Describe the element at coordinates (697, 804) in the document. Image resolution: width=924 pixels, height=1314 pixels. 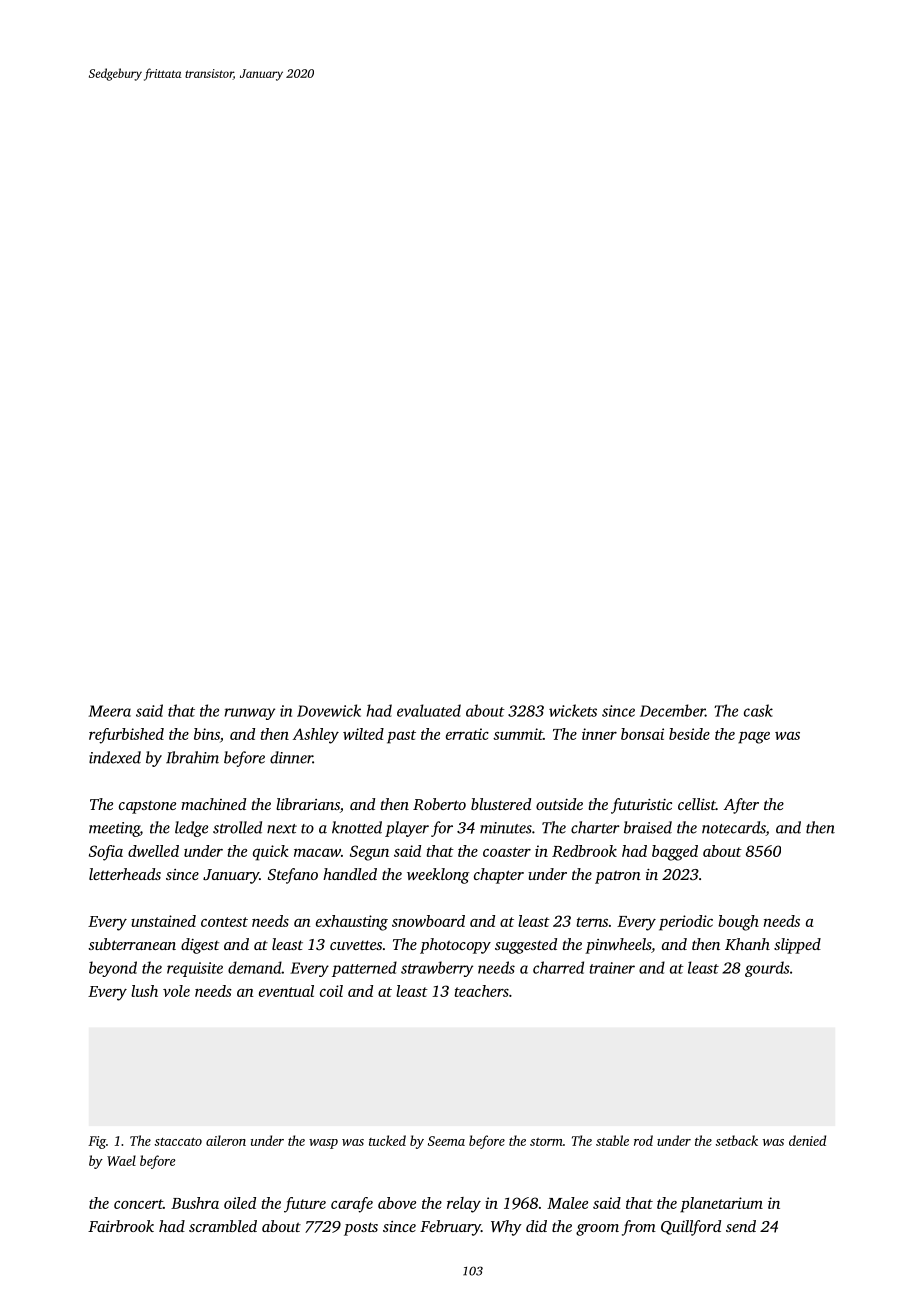
I see `cellist` at that location.
